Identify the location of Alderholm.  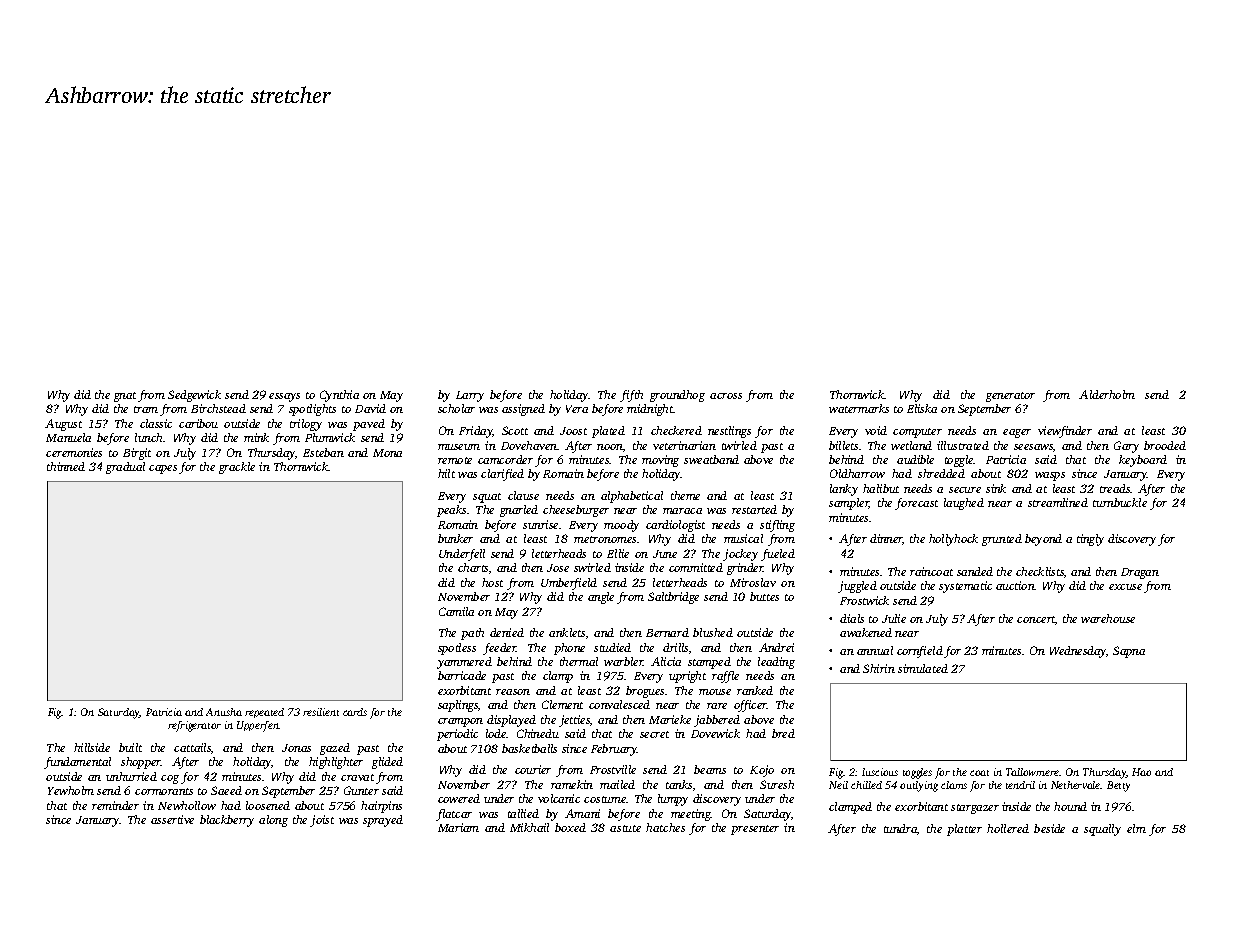
(1107, 394).
